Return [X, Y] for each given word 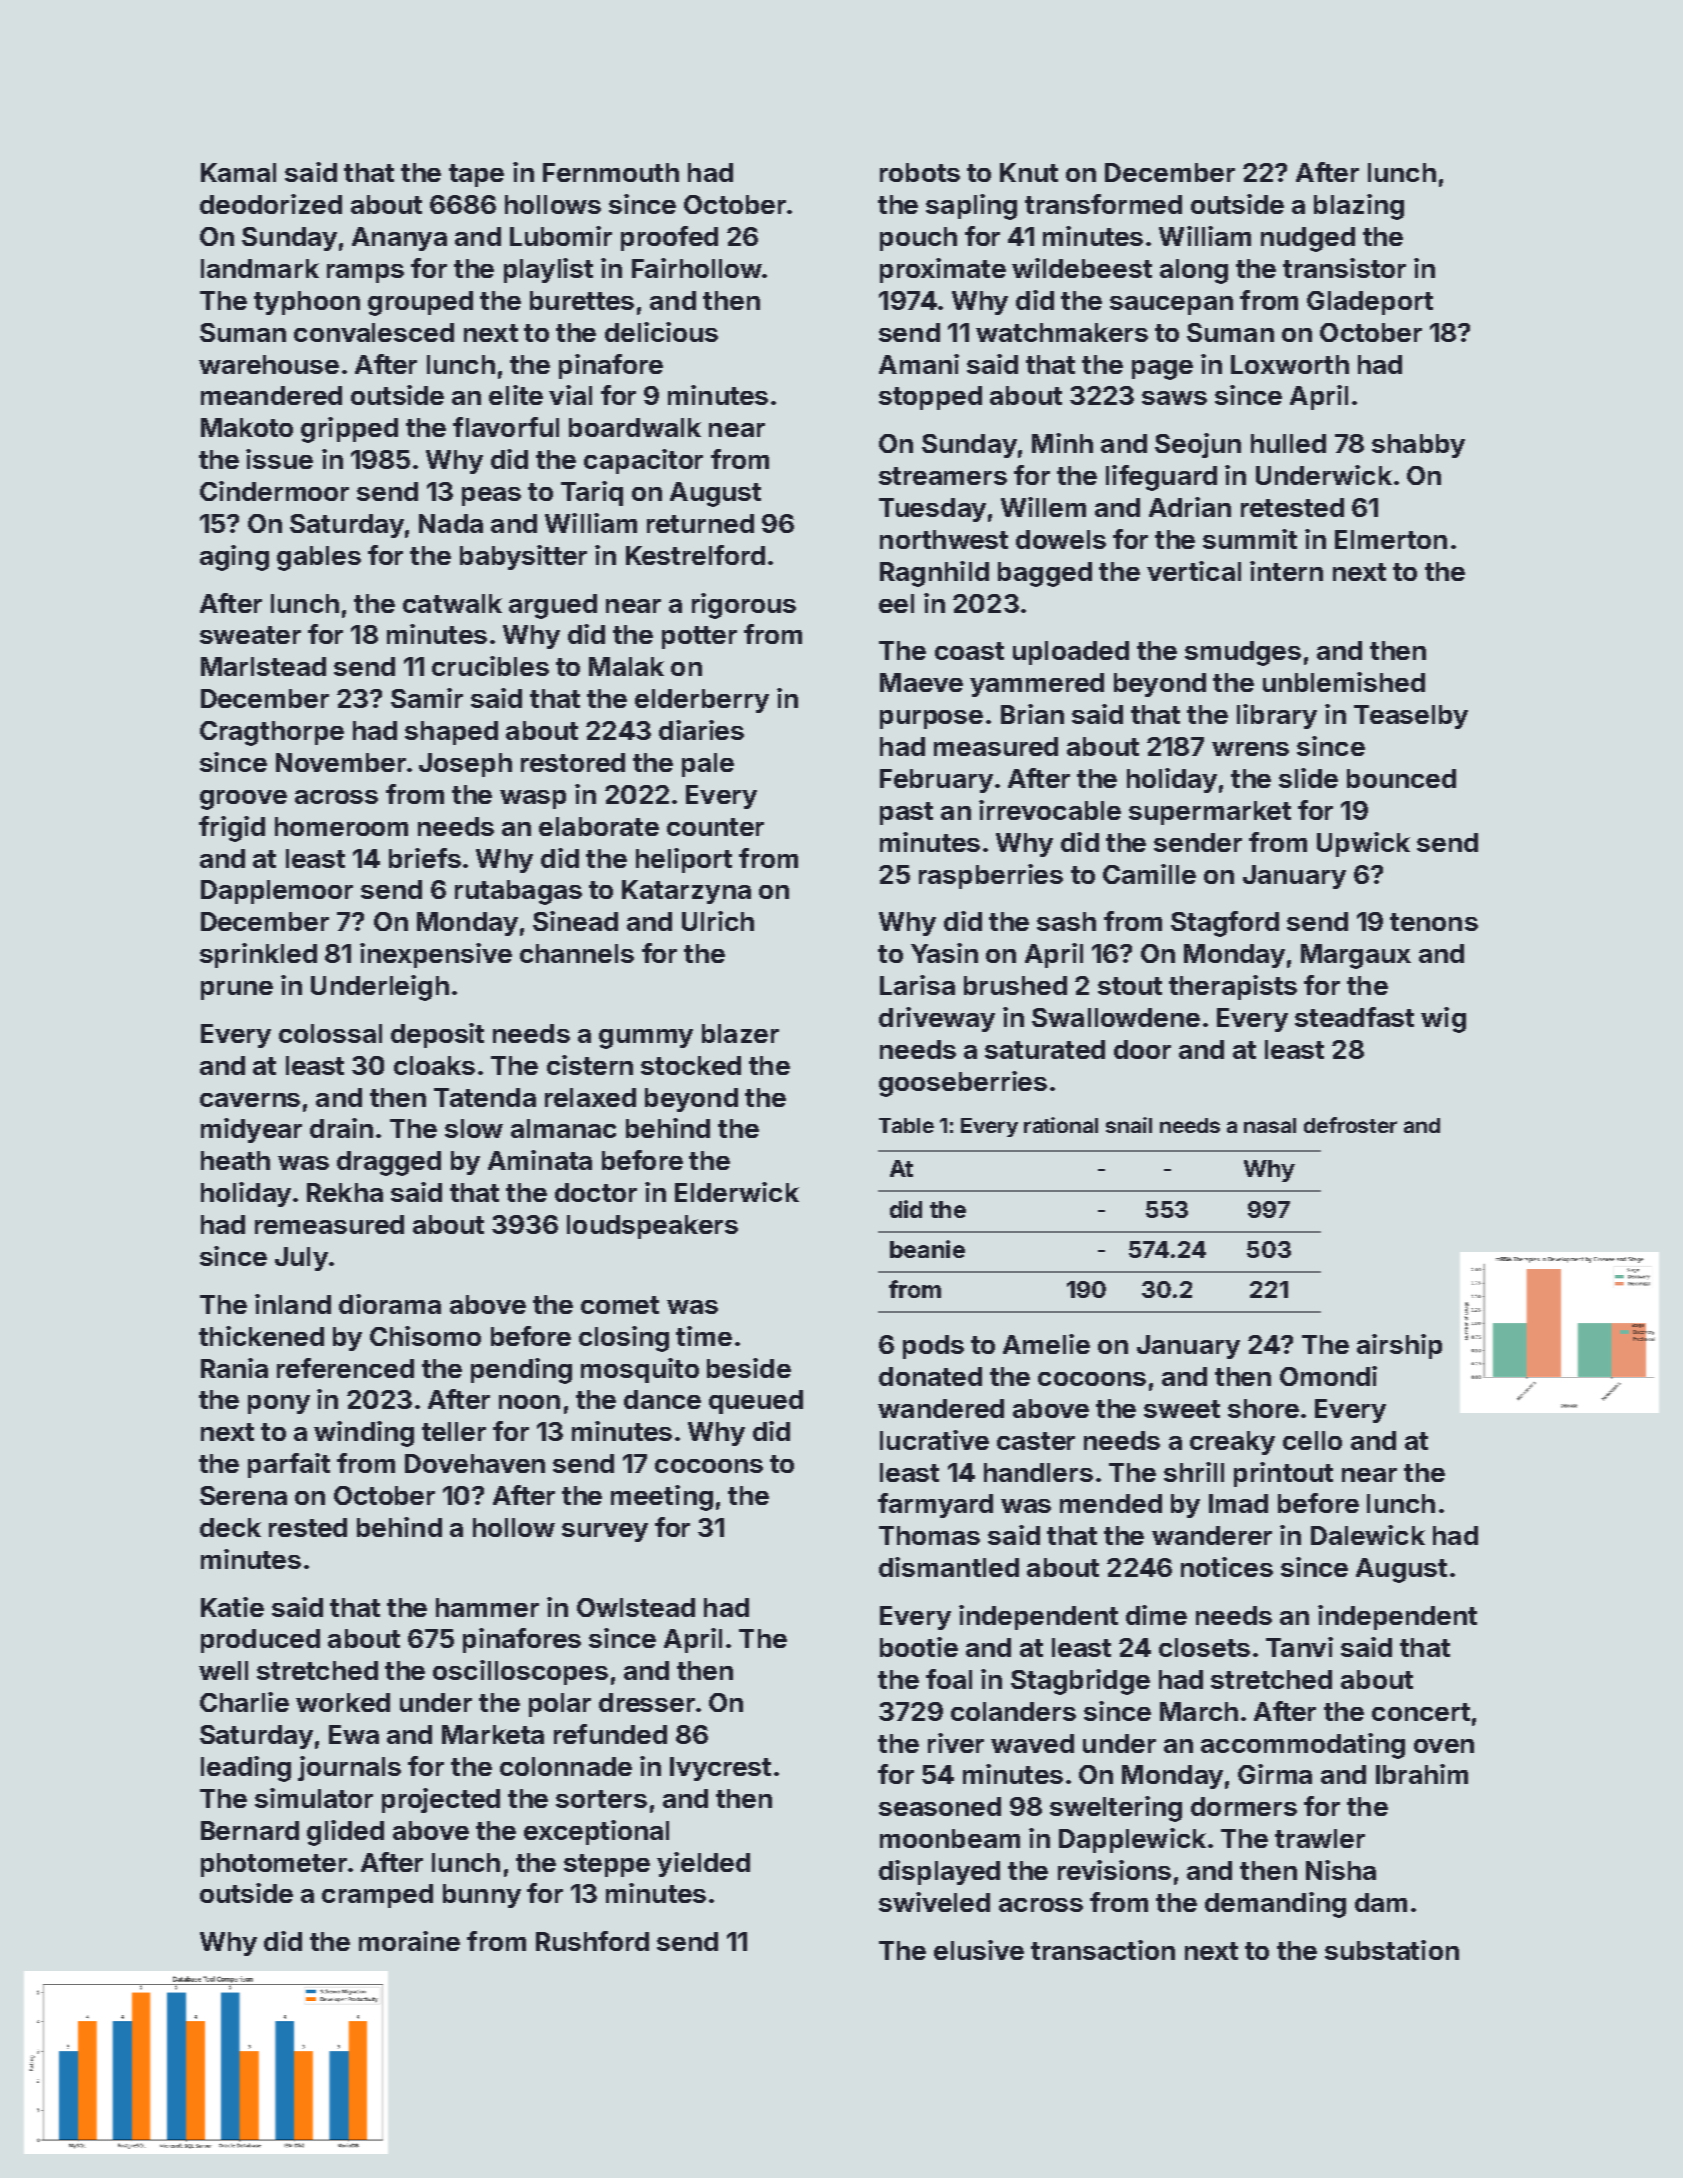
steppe [607, 1865]
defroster [1350, 1125]
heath [235, 1160]
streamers [943, 476]
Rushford [592, 1941]
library [1277, 716]
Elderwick [737, 1192]
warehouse [269, 364]
